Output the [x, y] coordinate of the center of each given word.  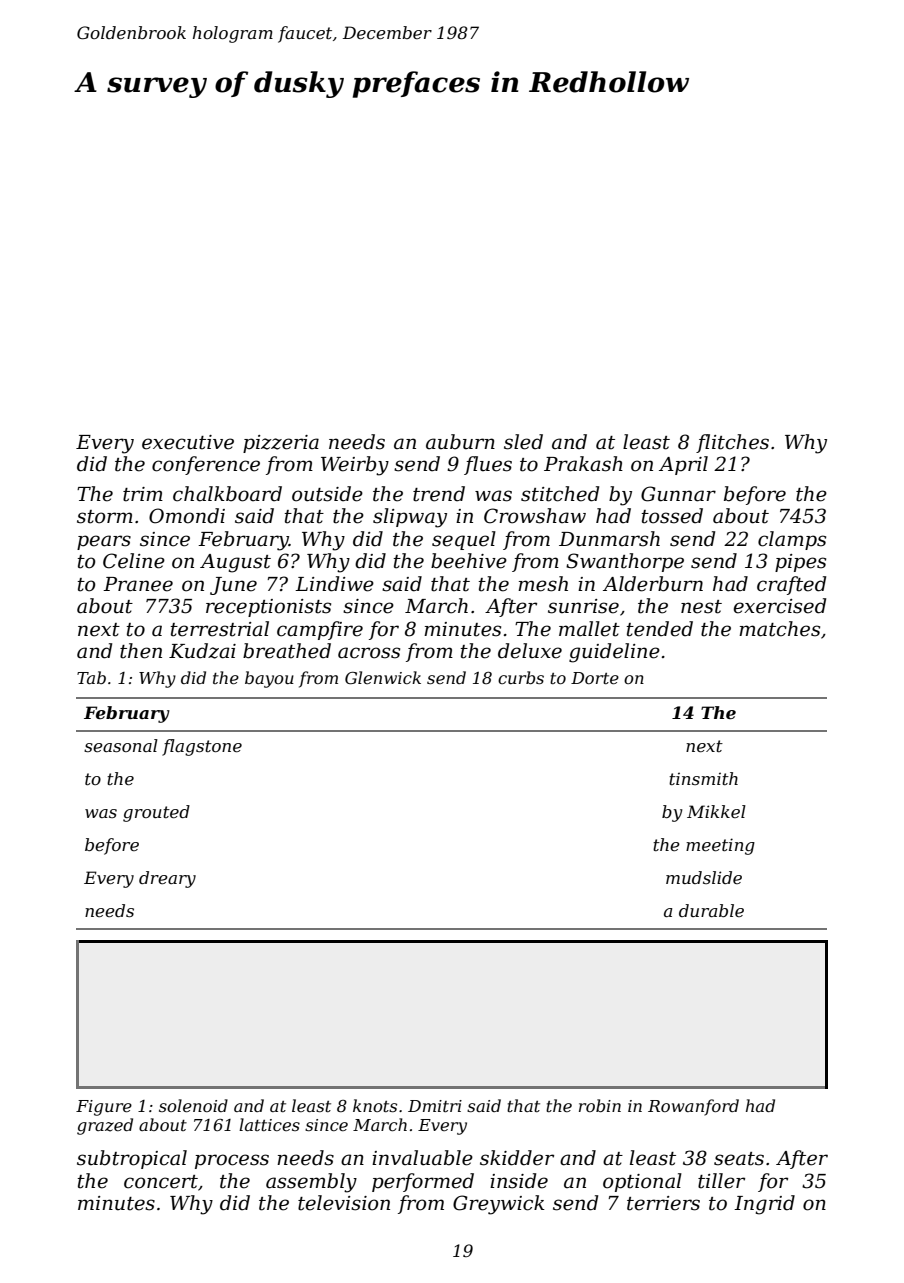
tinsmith [703, 778]
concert [161, 1182]
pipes [800, 563]
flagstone [202, 747]
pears [104, 542]
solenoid [193, 1105]
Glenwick [383, 677]
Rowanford [693, 1107]
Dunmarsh [609, 539]
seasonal [121, 745]
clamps [792, 540]
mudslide [704, 877]
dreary [167, 879]
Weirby [355, 466]
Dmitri [435, 1106]
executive [188, 442]
